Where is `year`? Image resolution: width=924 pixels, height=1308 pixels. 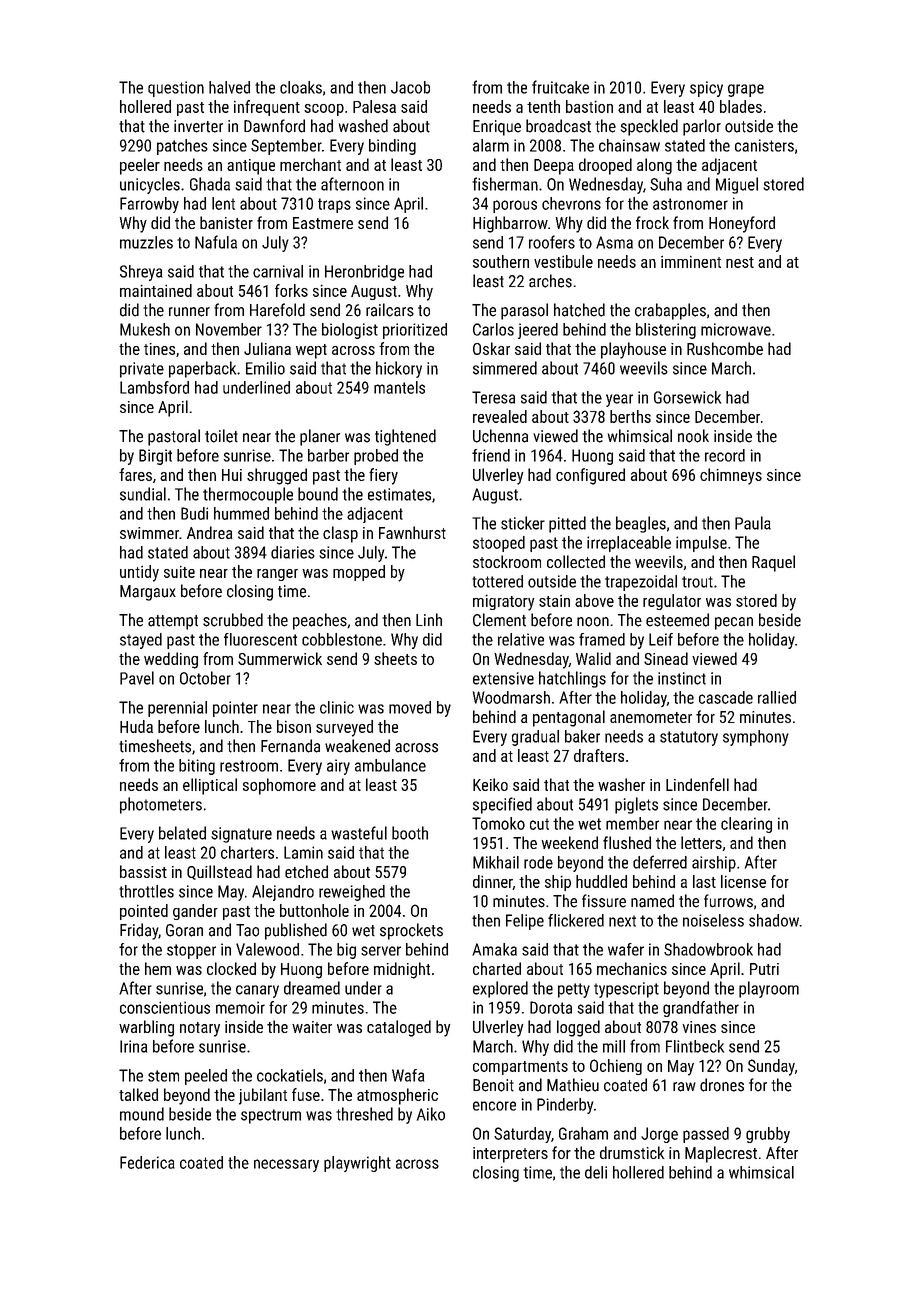
year is located at coordinates (619, 400).
